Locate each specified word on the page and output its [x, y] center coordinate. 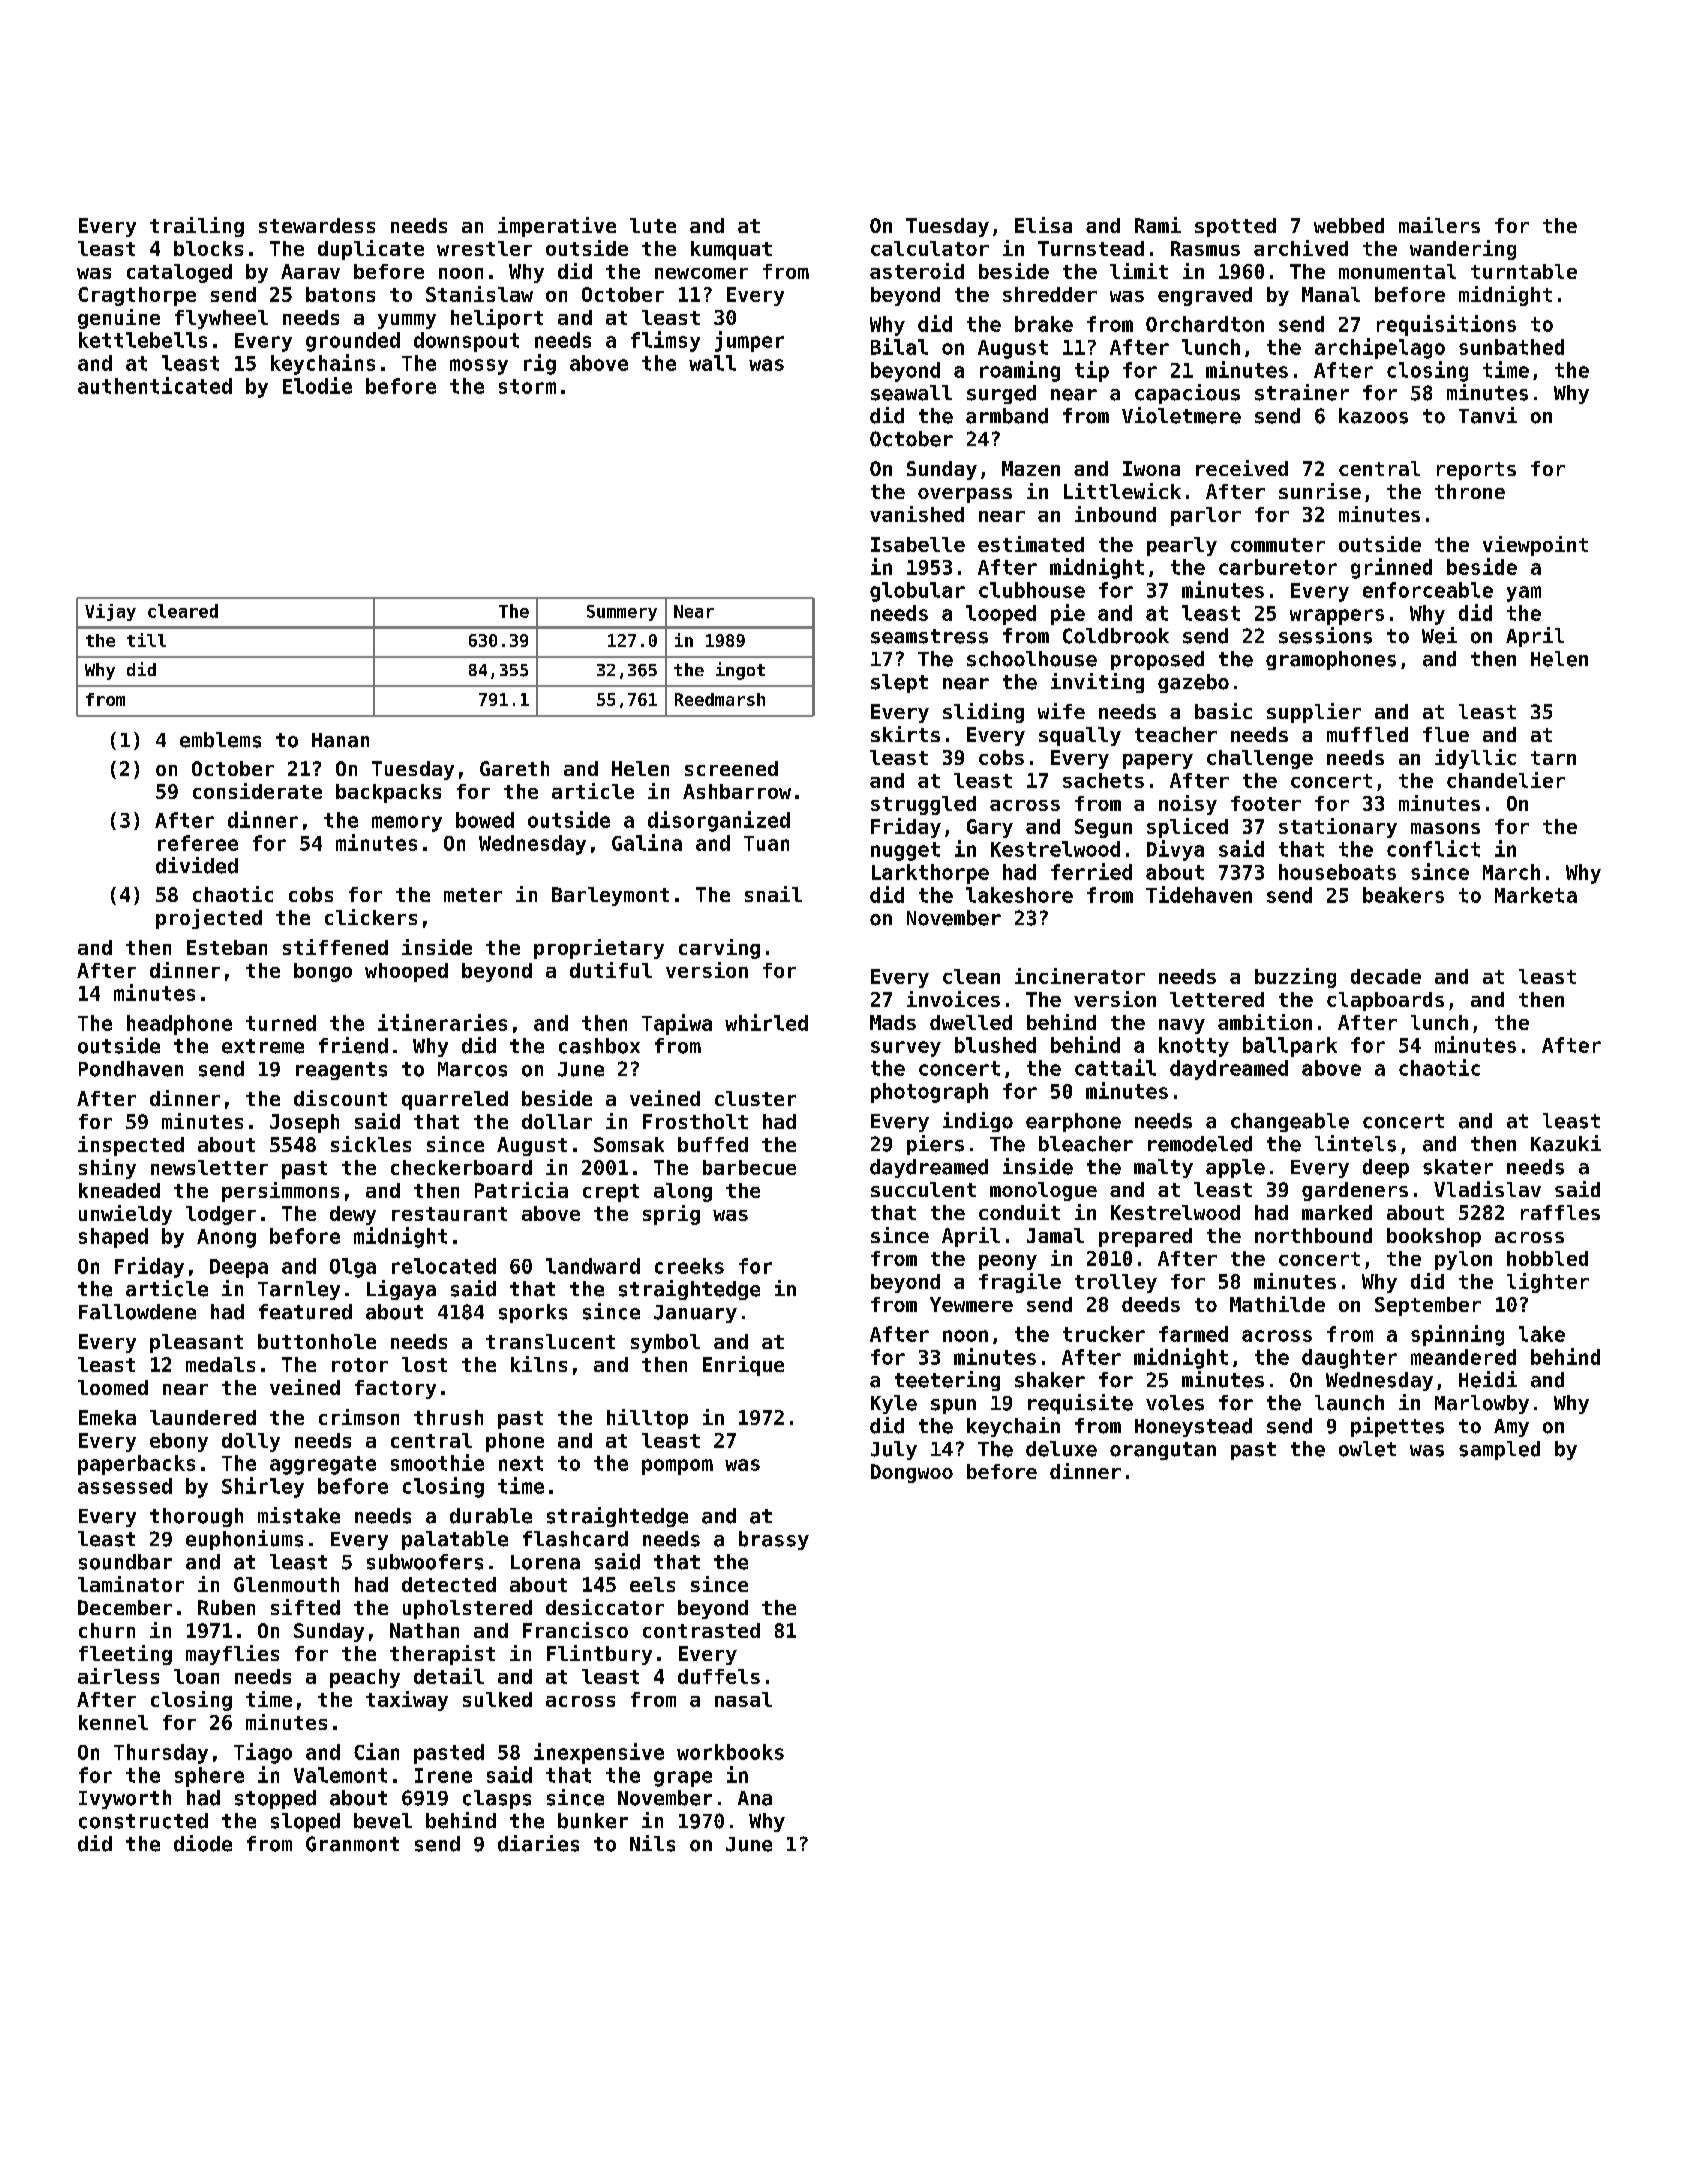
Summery [622, 613]
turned [281, 1023]
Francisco [575, 1630]
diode [203, 1843]
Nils [652, 1843]
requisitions [1446, 325]
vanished [917, 514]
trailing [197, 227]
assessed [125, 1486]
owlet [1367, 1449]
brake [1044, 324]
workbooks [730, 1752]
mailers [1439, 225]
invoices [953, 999]
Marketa [1536, 895]
